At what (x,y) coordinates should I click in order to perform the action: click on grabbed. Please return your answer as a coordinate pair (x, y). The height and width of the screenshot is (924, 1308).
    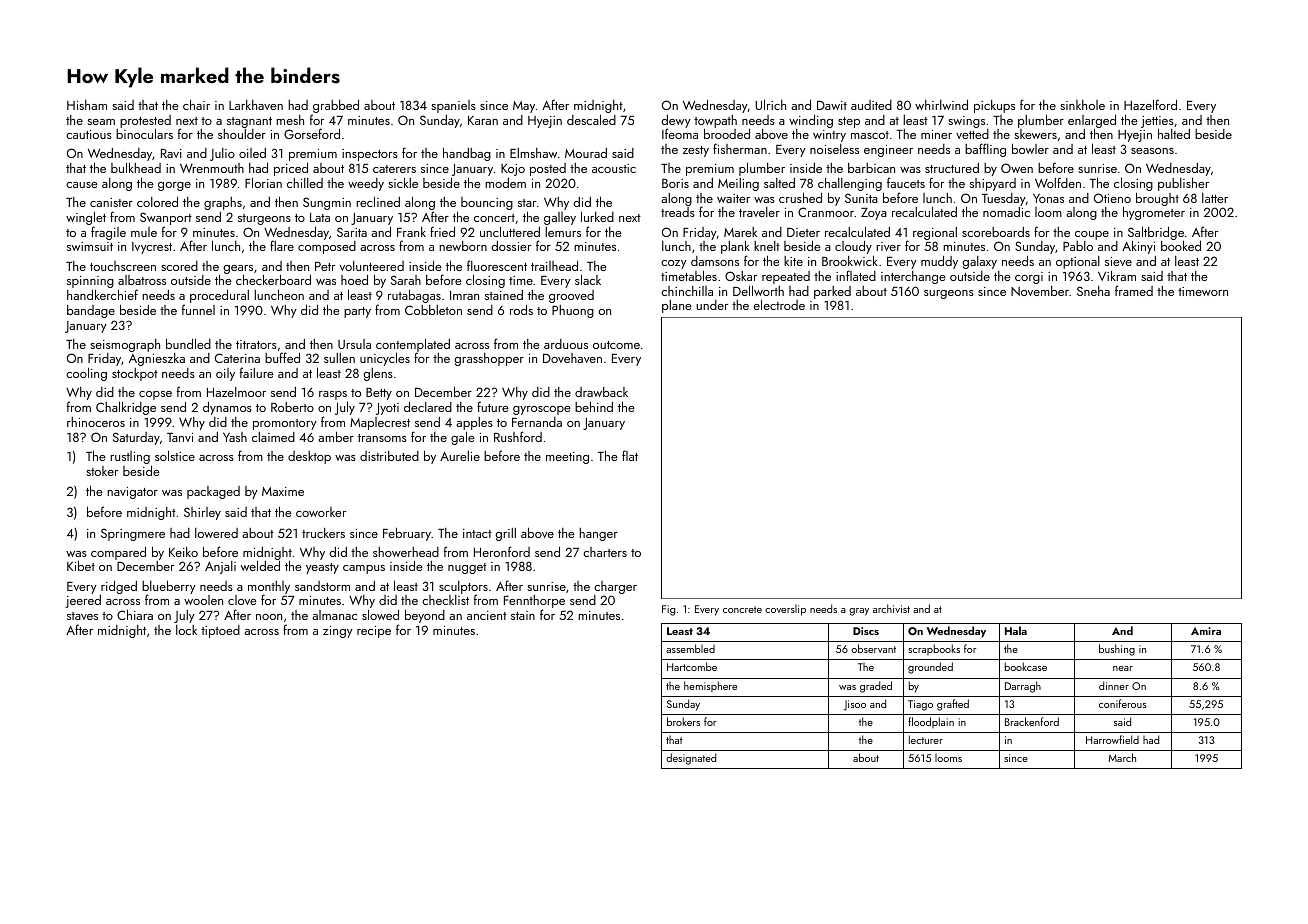
    Looking at the image, I should click on (336, 106).
